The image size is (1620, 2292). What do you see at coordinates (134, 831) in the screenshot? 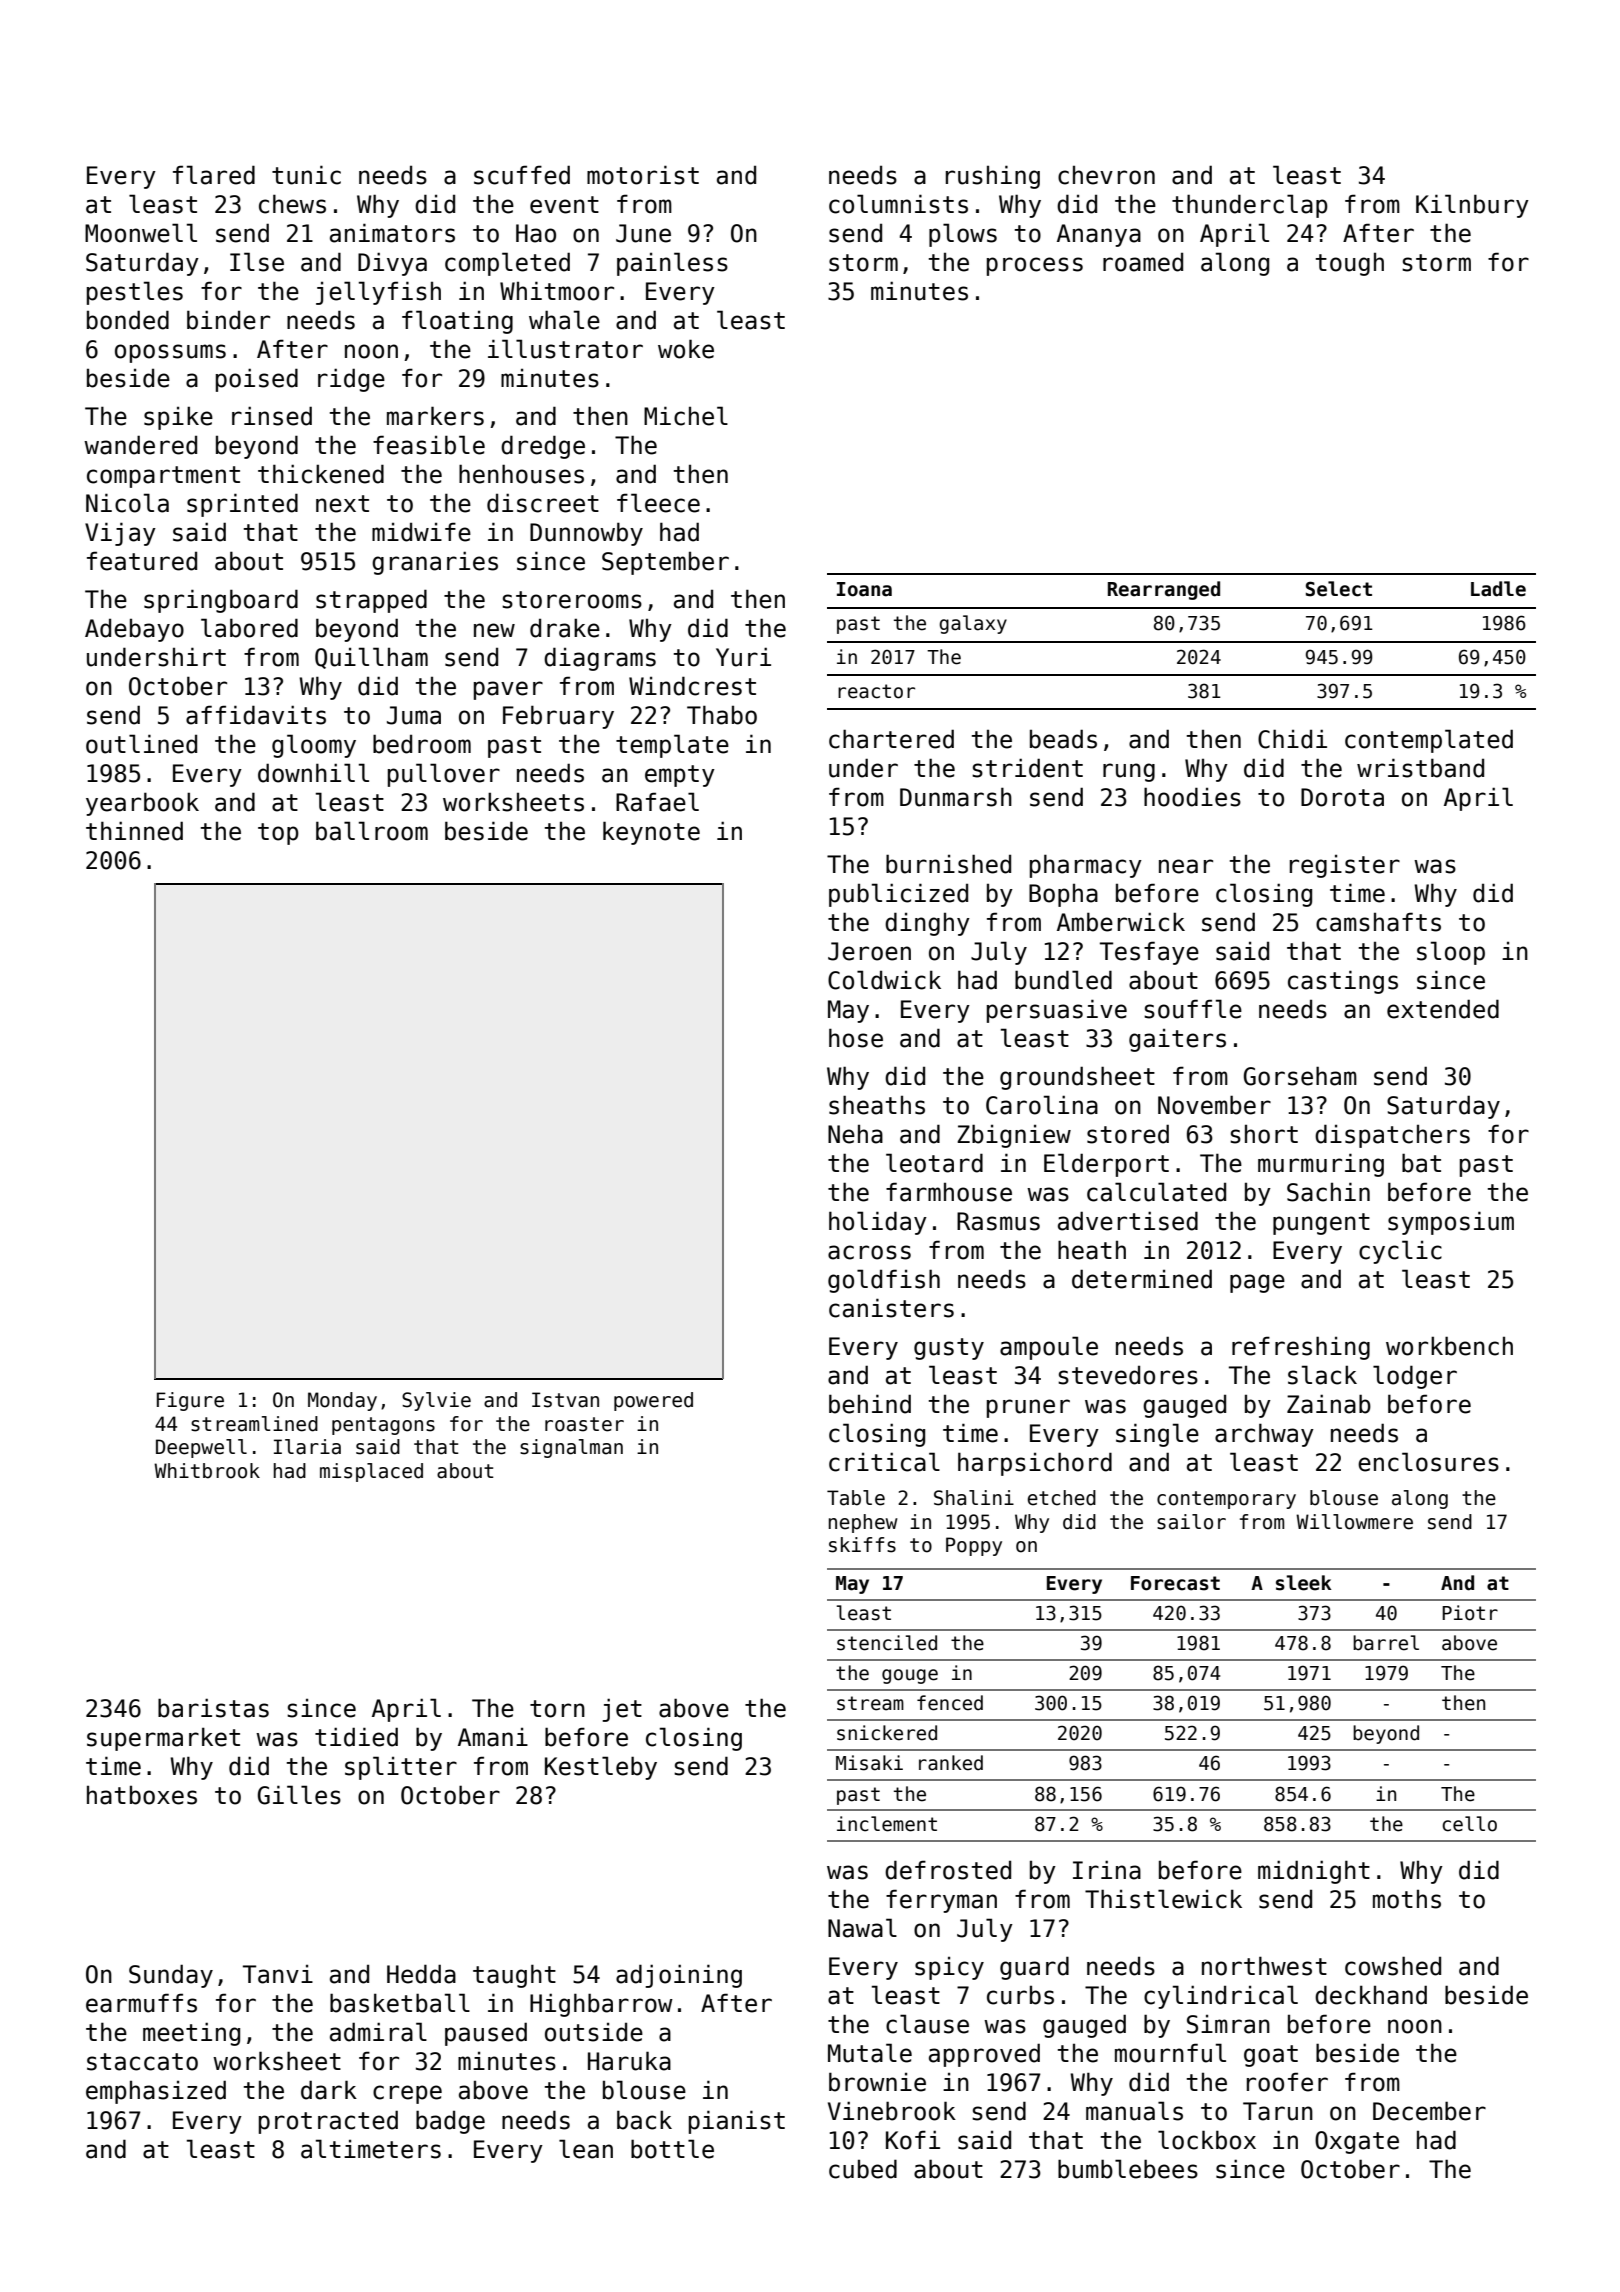
I see `thinned` at bounding box center [134, 831].
